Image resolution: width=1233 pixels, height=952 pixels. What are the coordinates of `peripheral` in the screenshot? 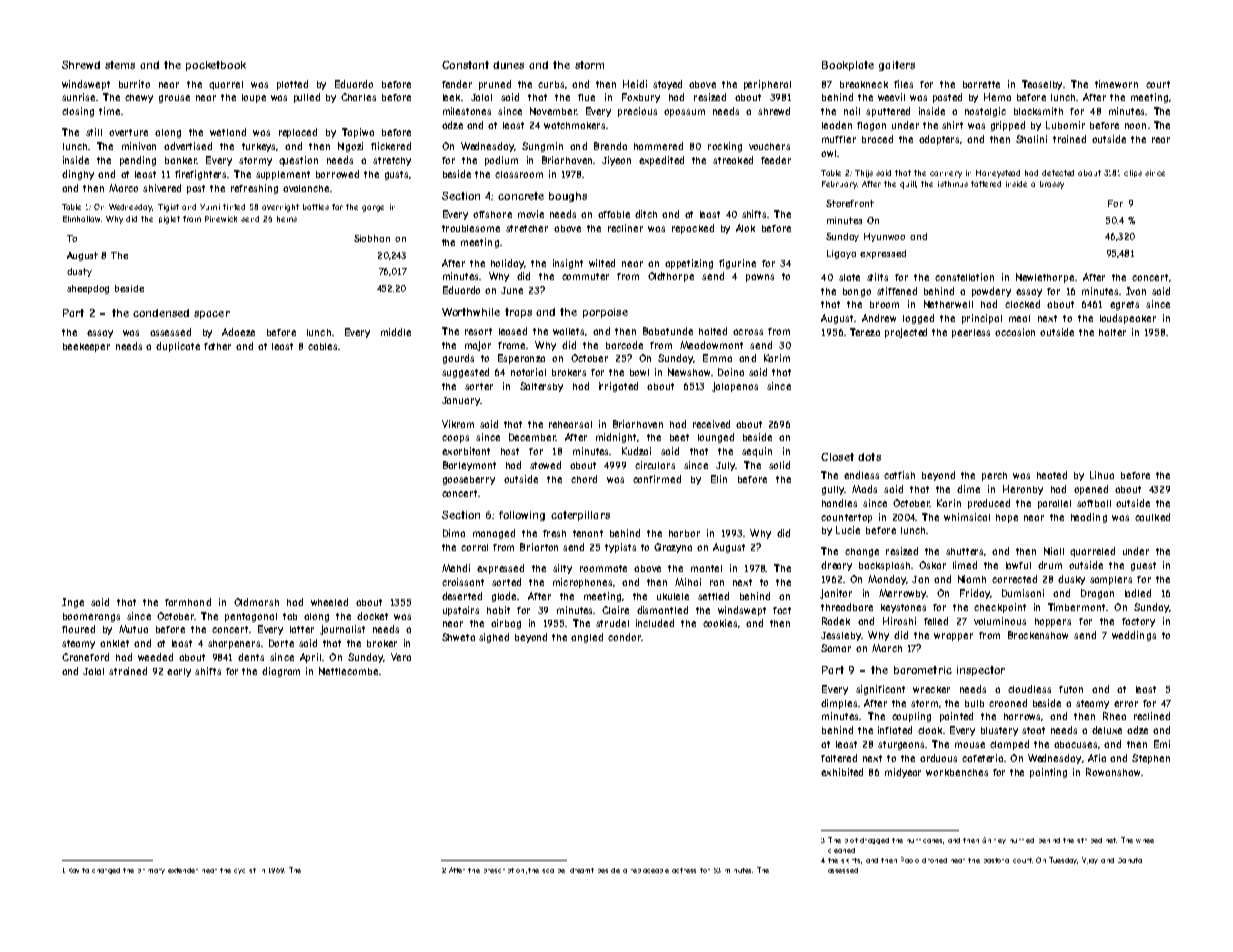 It's located at (767, 85).
